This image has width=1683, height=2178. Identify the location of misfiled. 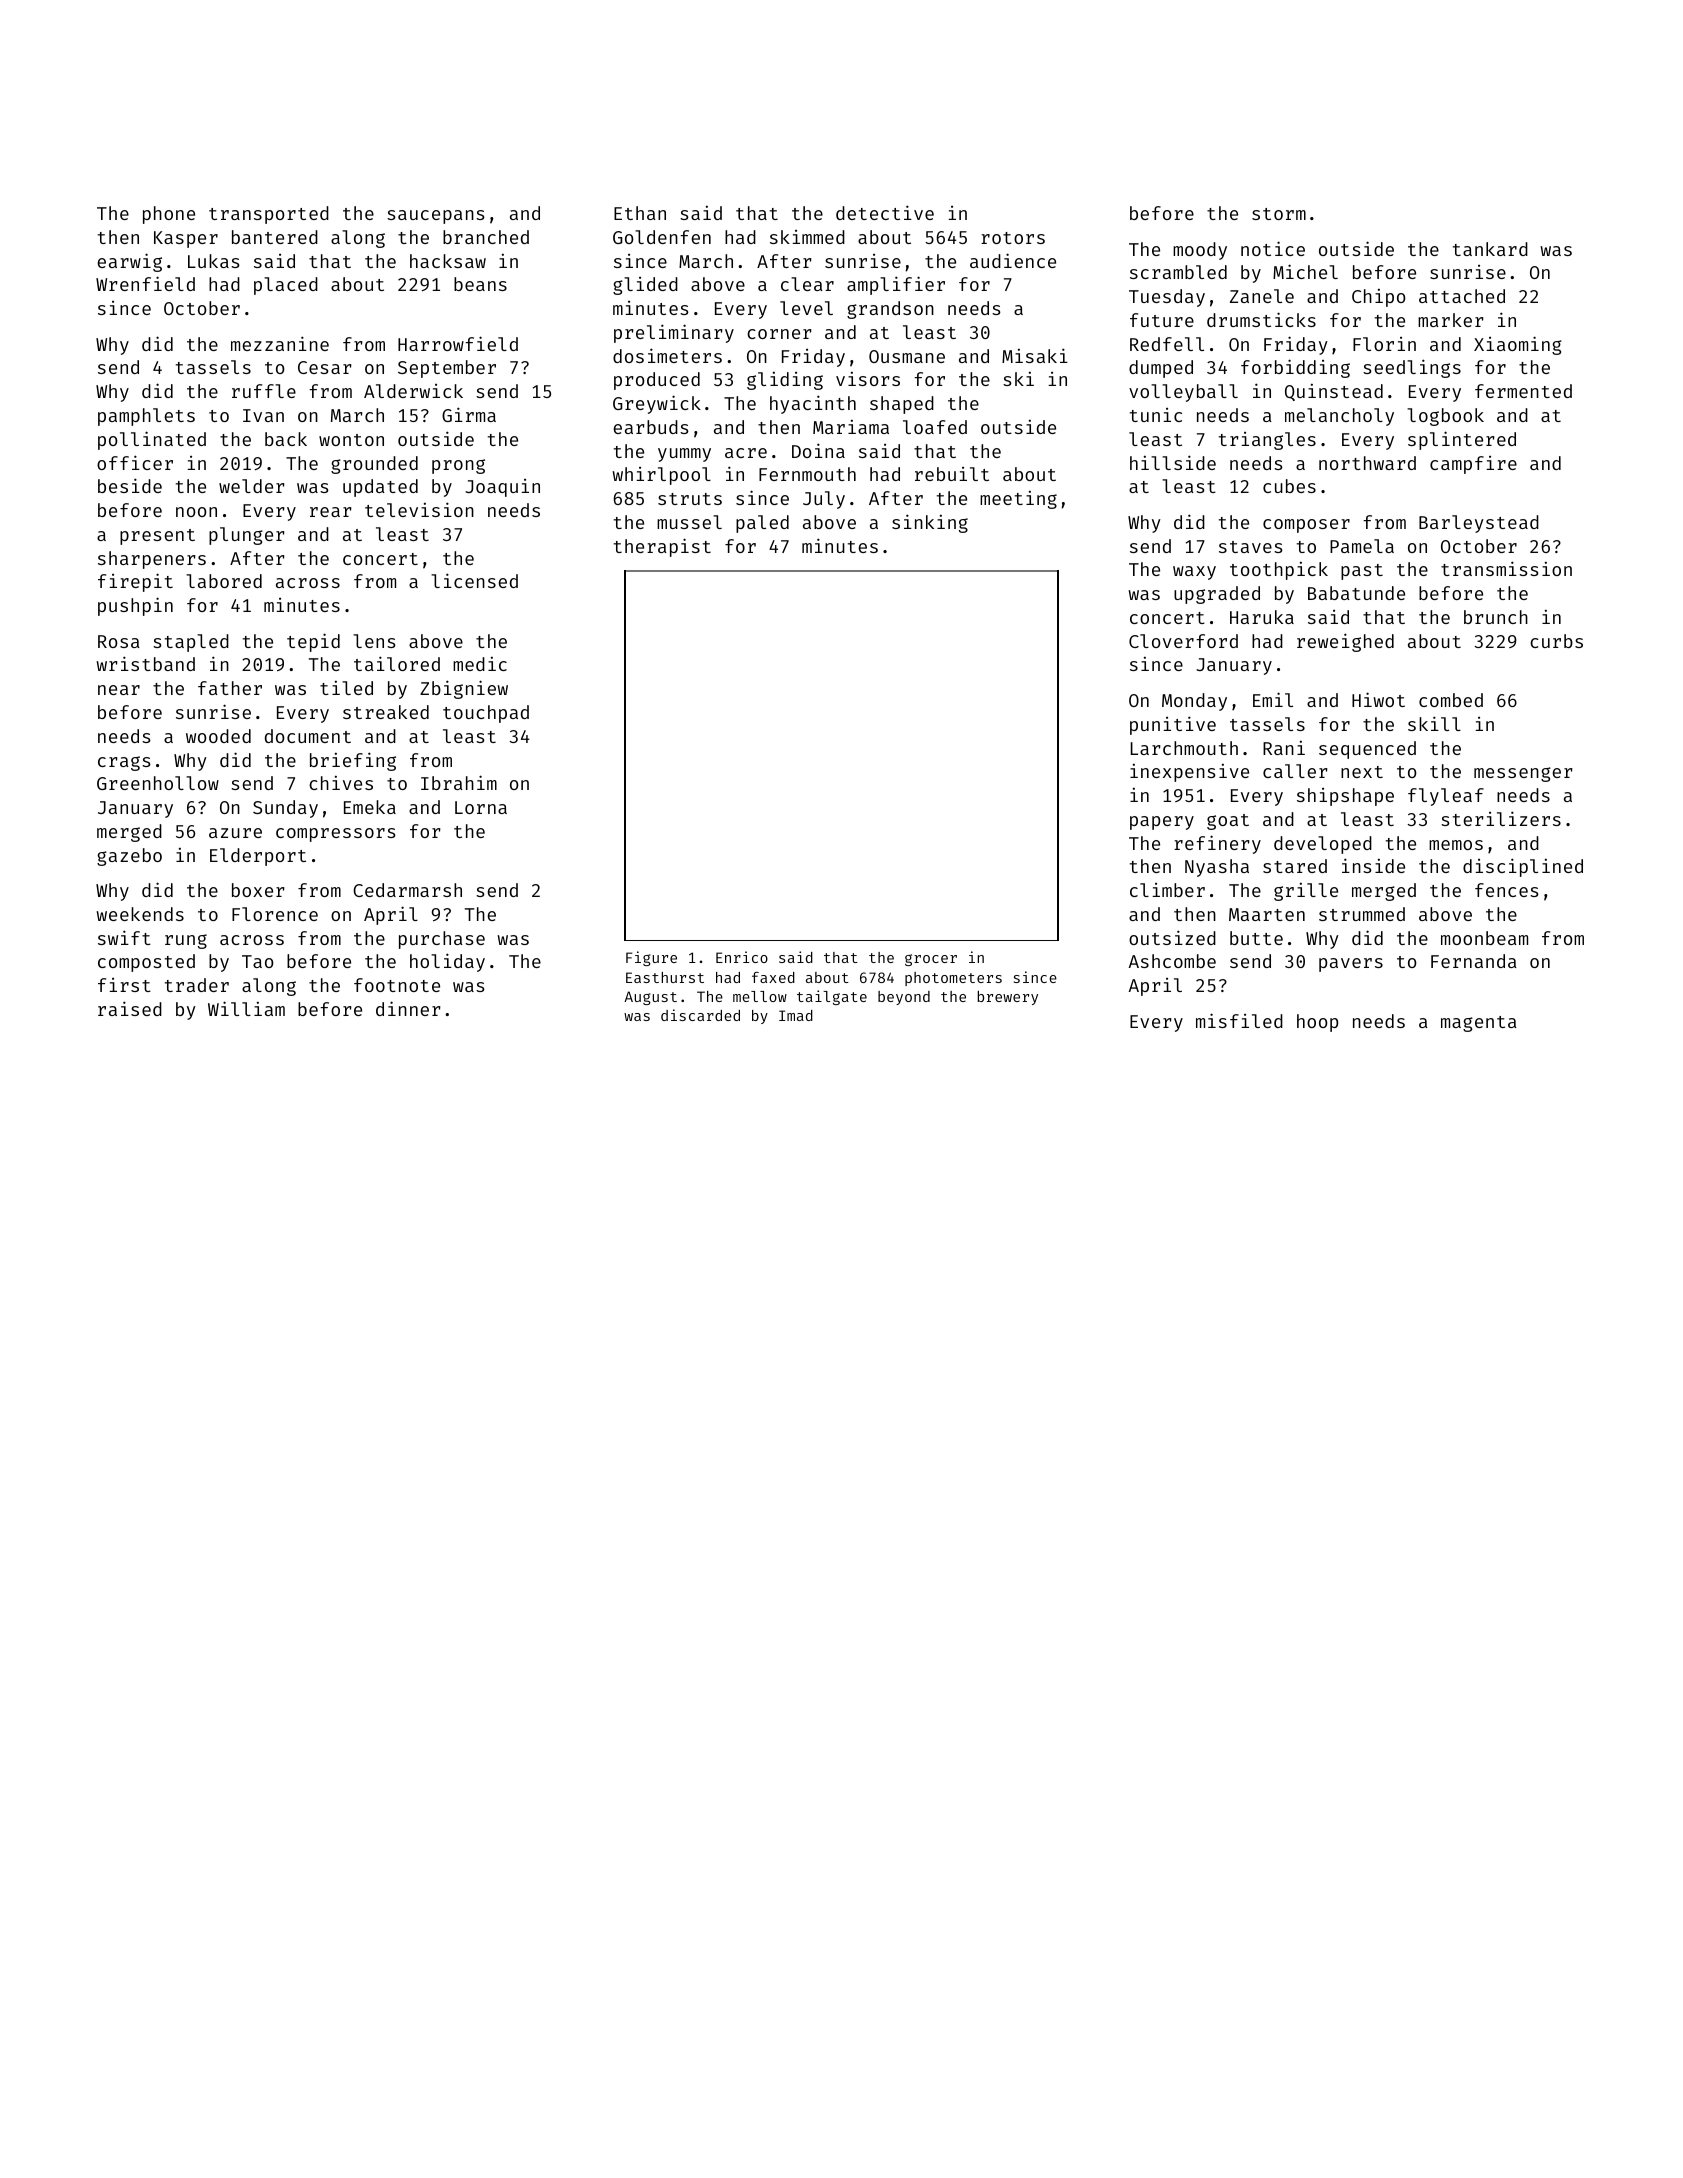
(1239, 1020).
